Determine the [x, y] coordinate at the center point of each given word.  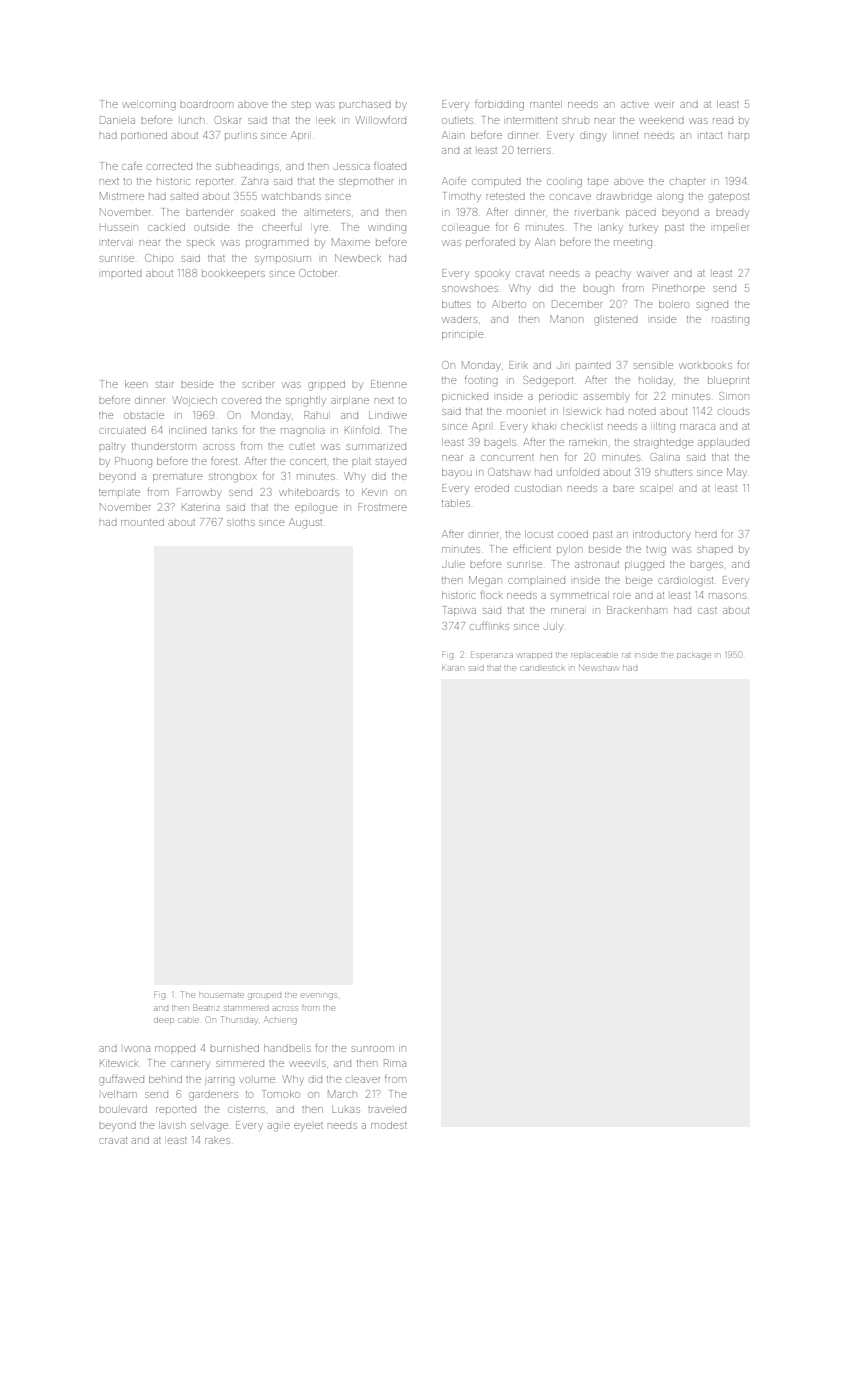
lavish [172, 1125]
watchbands [292, 196]
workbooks [706, 366]
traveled [387, 1110]
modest [389, 1125]
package [694, 656]
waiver [653, 274]
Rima [395, 1063]
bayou [457, 472]
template [119, 492]
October [318, 273]
